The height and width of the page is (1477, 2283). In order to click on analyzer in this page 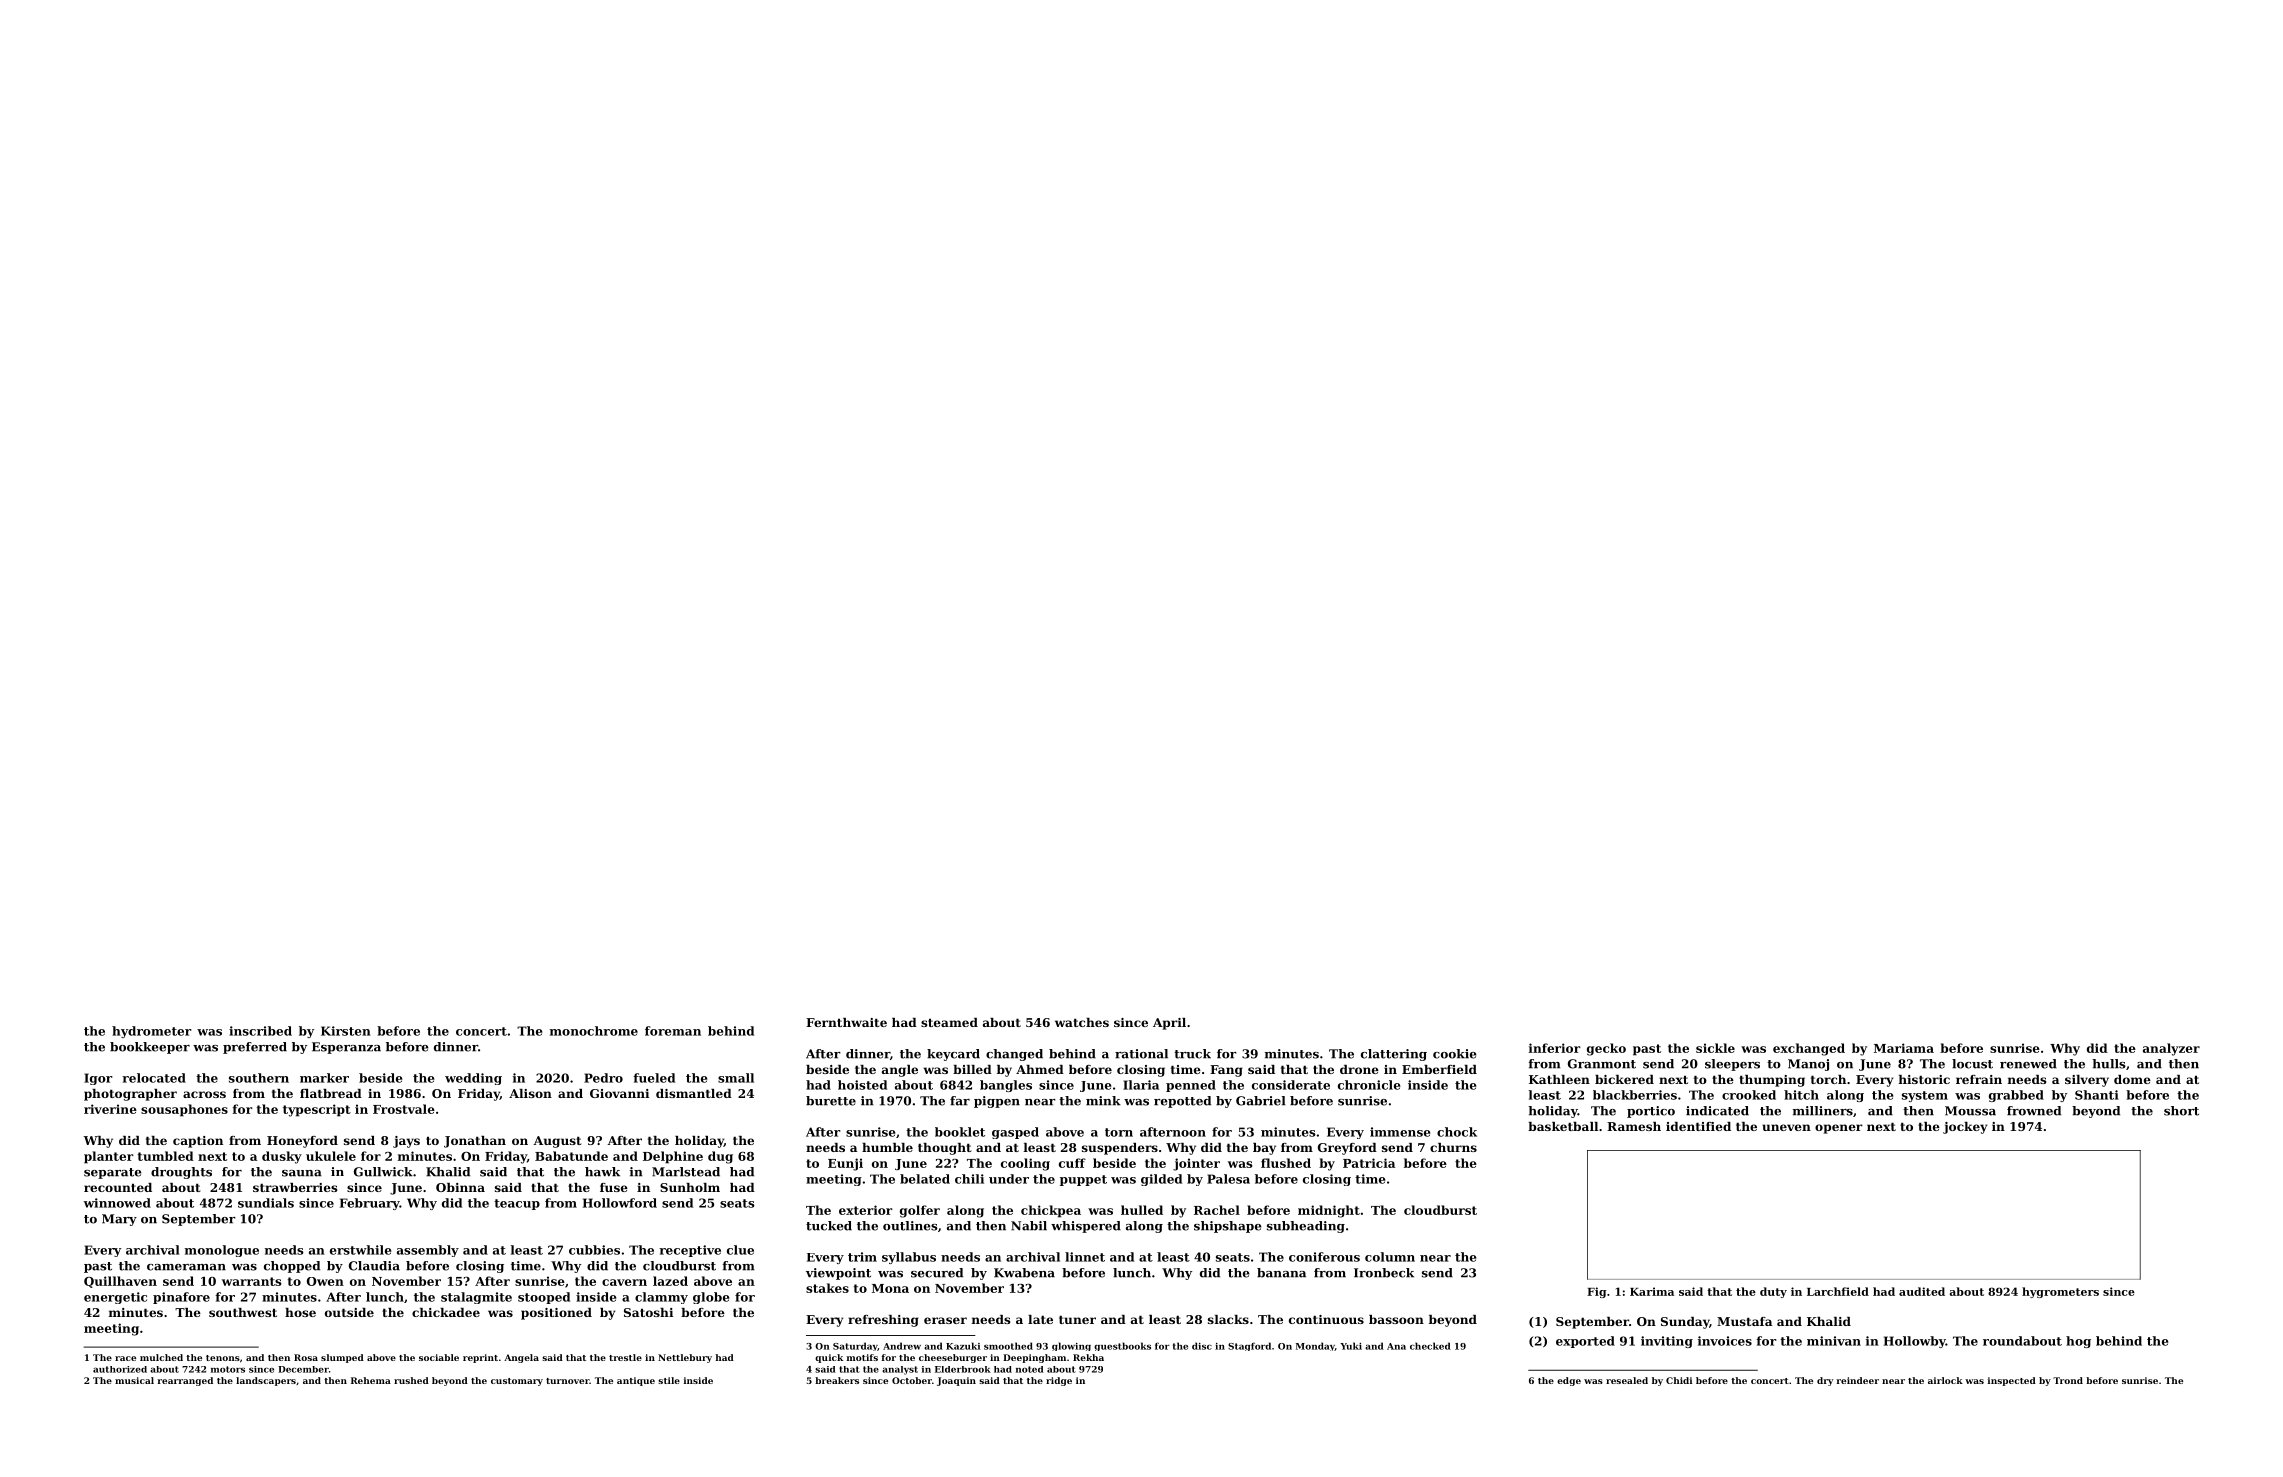, I will do `click(2171, 1049)`.
